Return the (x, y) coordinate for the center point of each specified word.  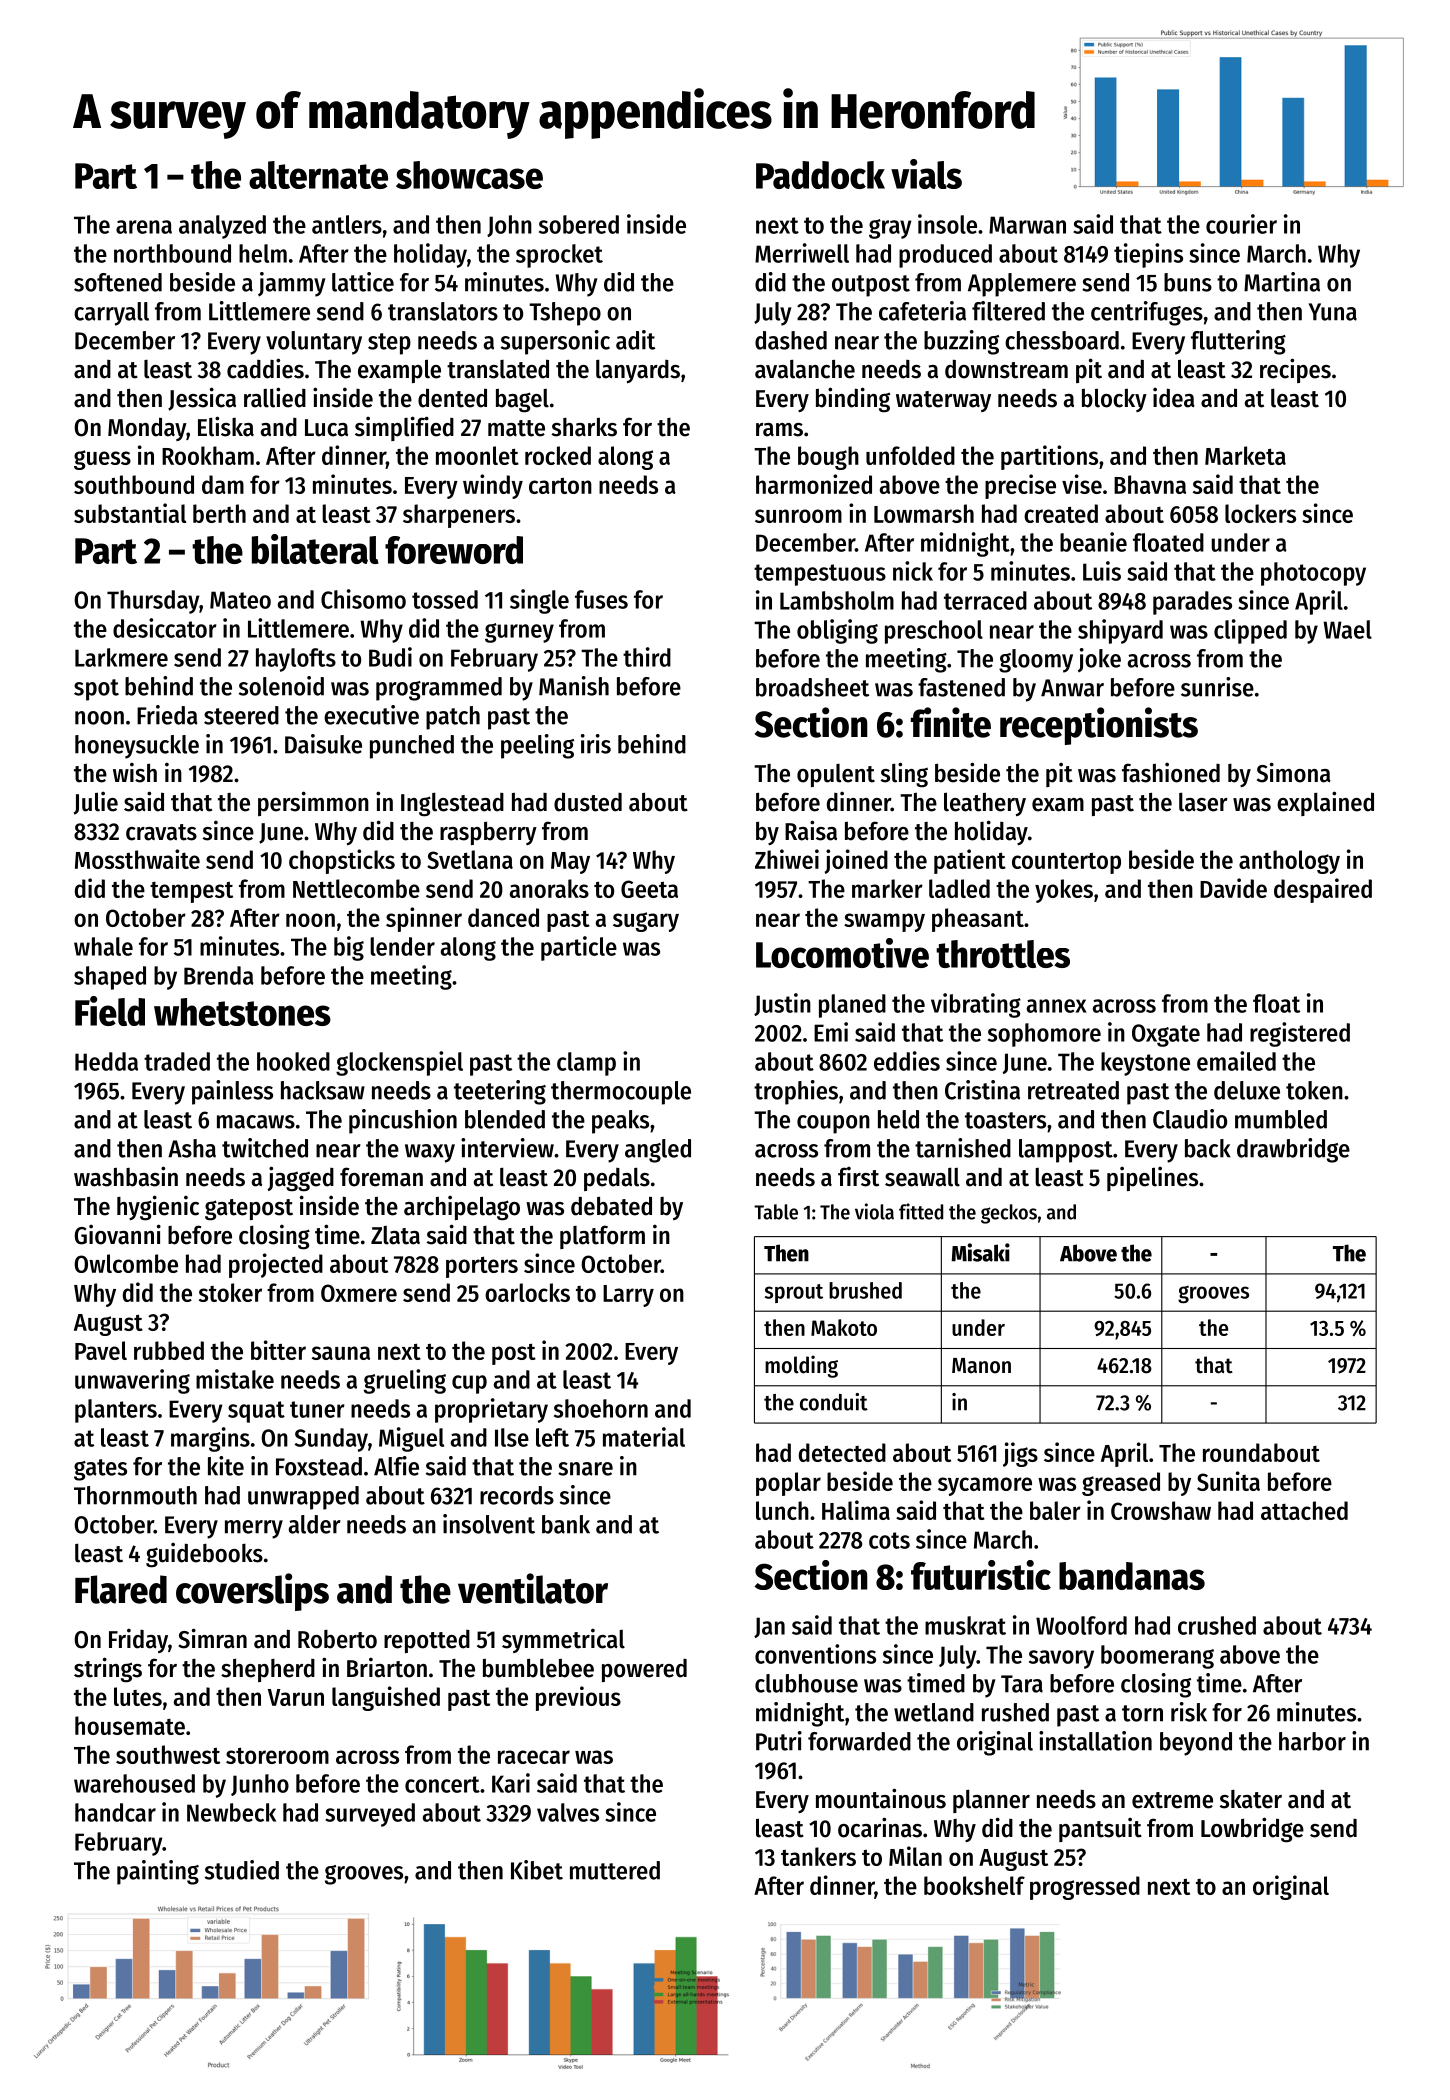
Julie (96, 803)
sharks (584, 427)
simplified (404, 428)
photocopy (1313, 574)
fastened (961, 687)
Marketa (1245, 455)
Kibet (537, 1870)
